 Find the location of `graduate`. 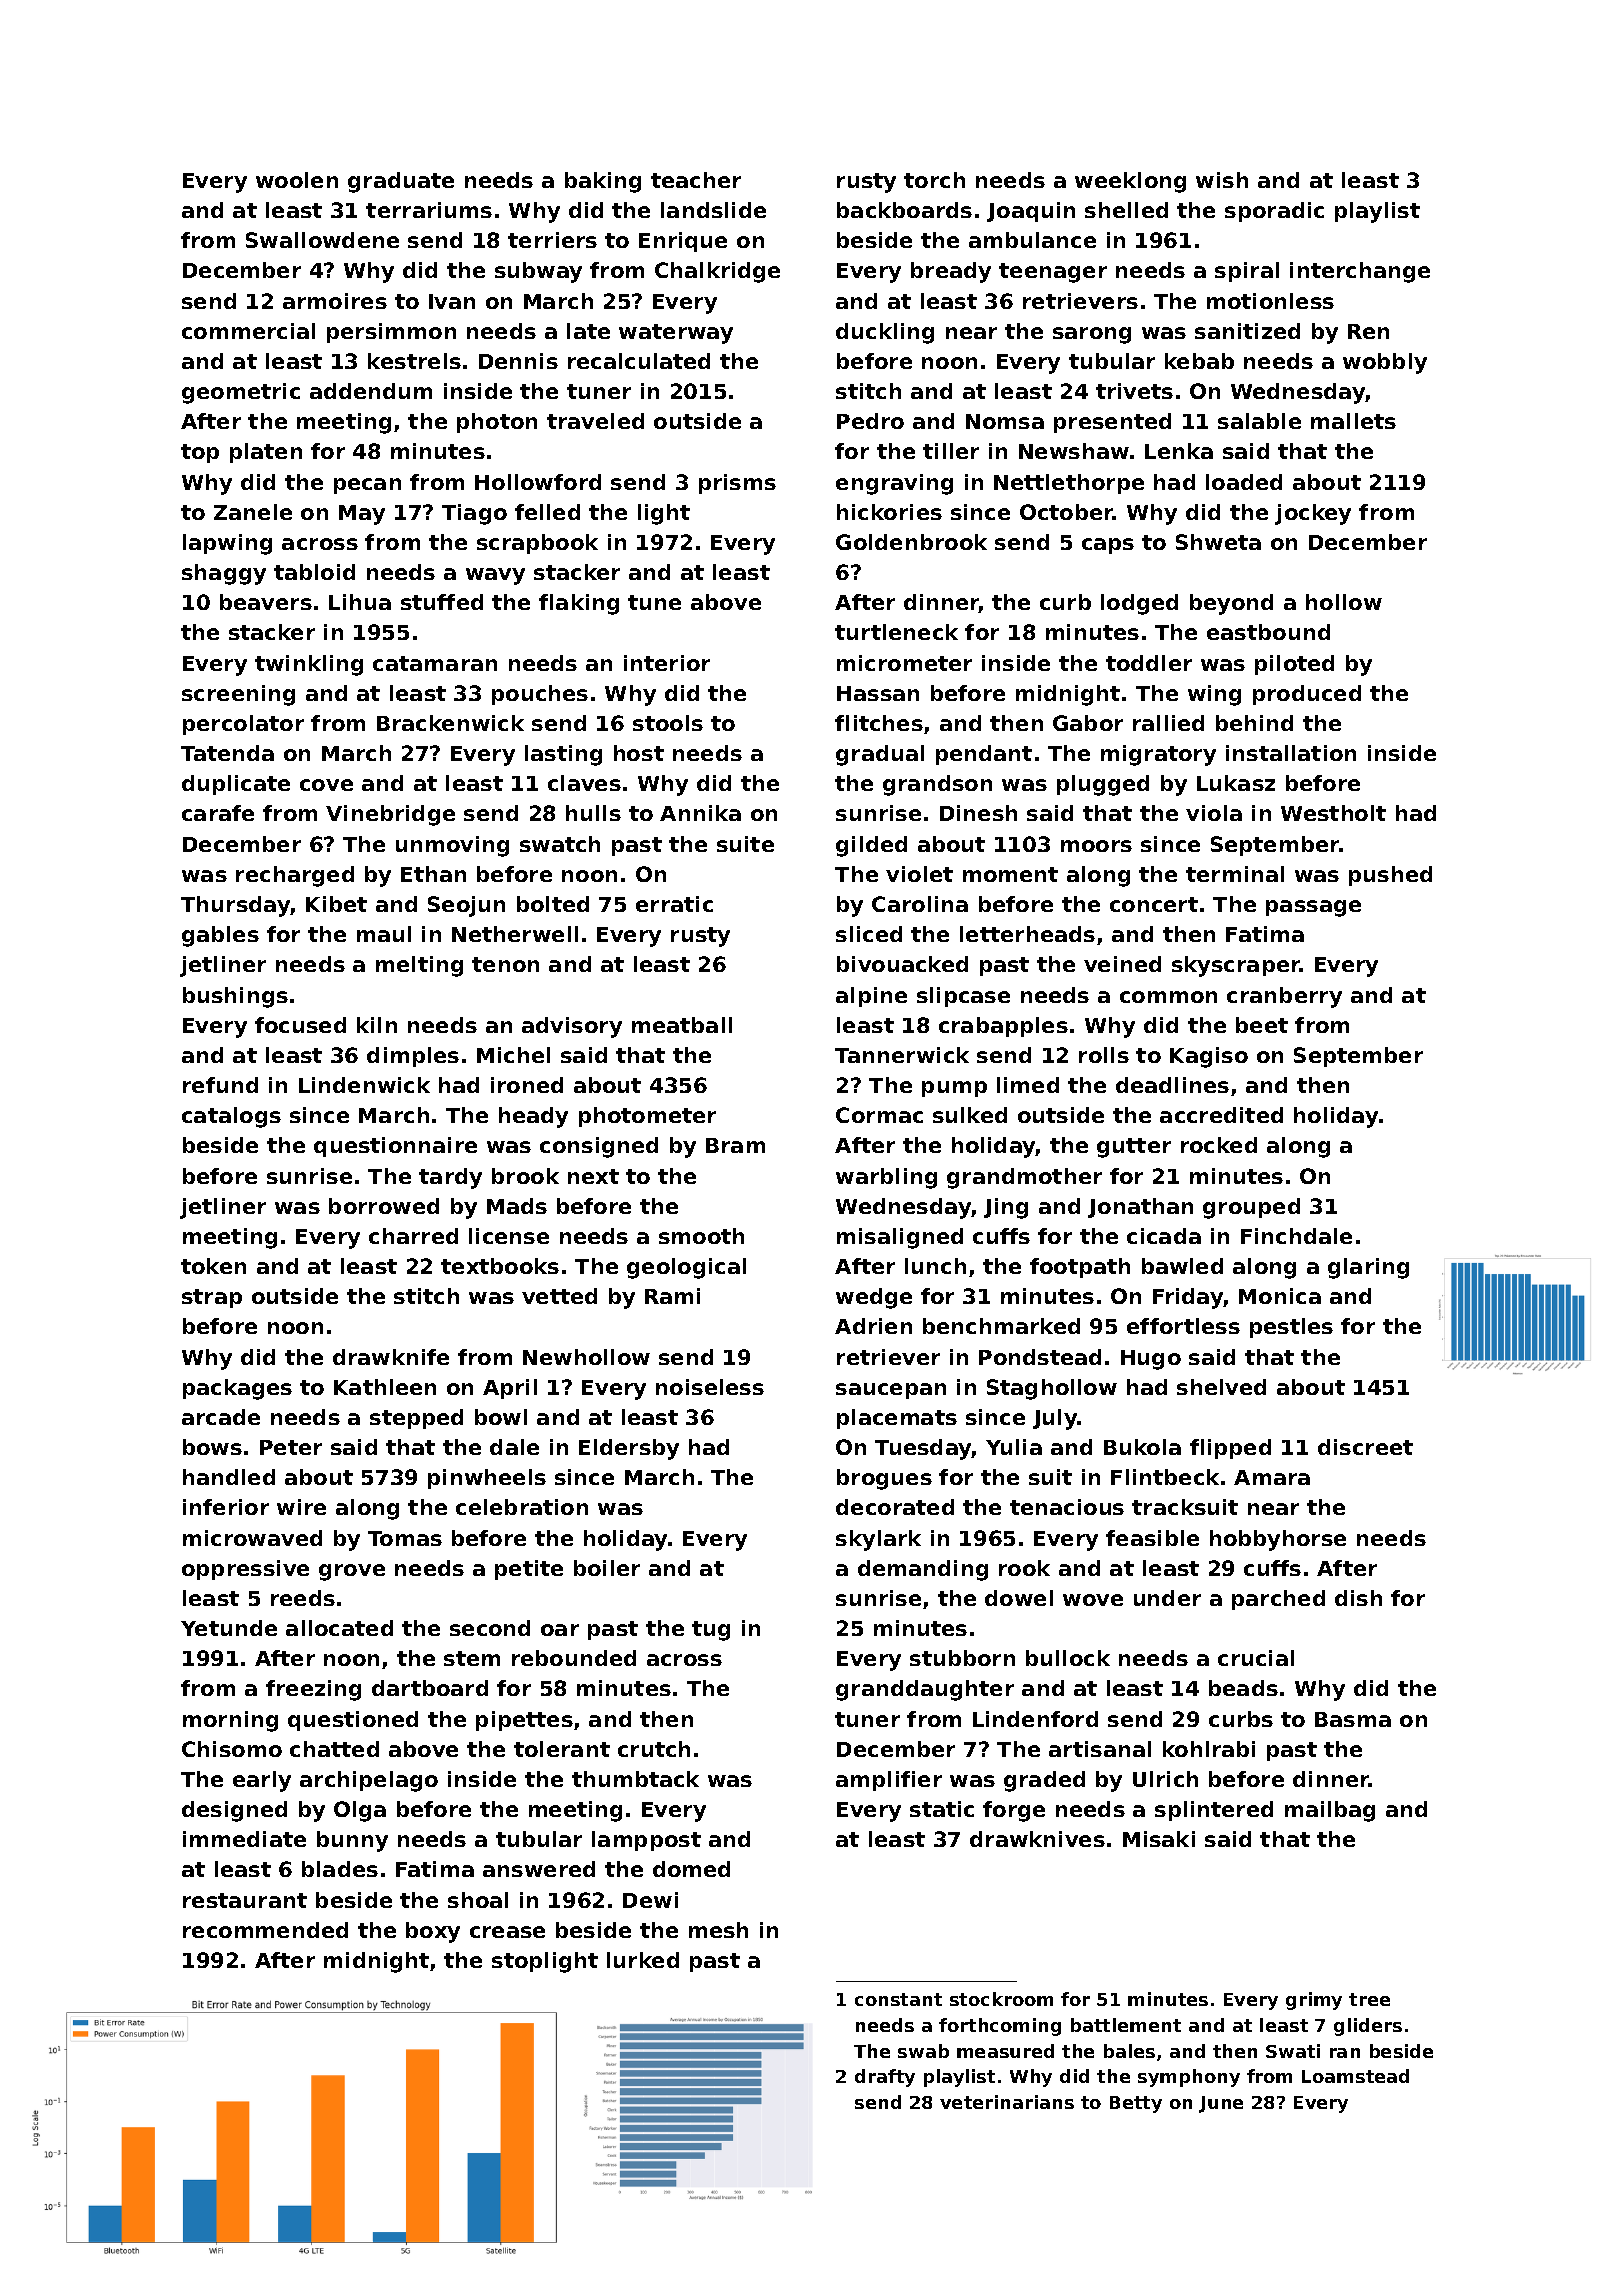

graduate is located at coordinates (401, 182).
